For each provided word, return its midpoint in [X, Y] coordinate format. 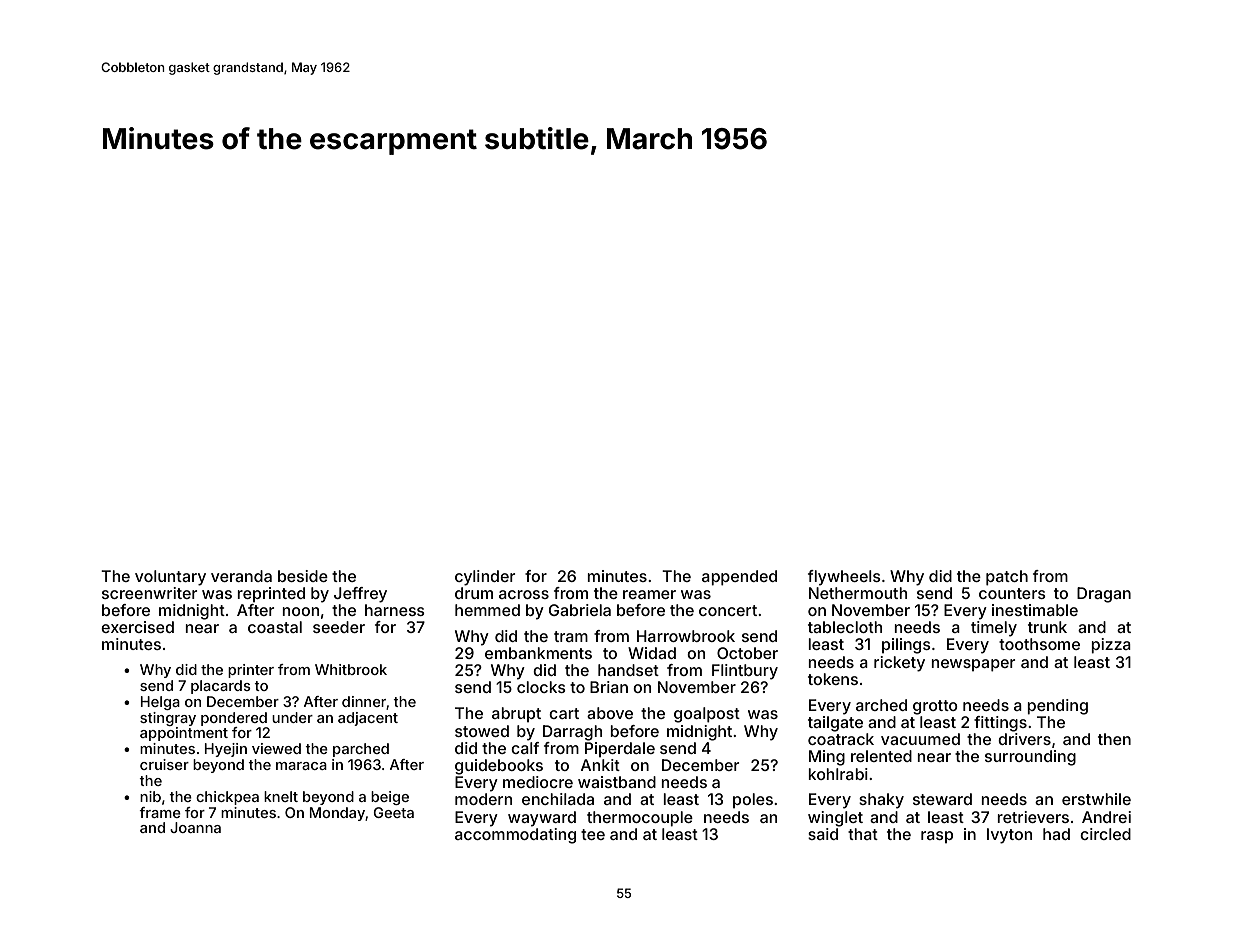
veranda [241, 576]
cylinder [485, 578]
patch [1007, 578]
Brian [609, 687]
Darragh [572, 733]
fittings [1000, 724]
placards [221, 687]
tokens [833, 679]
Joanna [195, 827]
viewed [276, 748]
